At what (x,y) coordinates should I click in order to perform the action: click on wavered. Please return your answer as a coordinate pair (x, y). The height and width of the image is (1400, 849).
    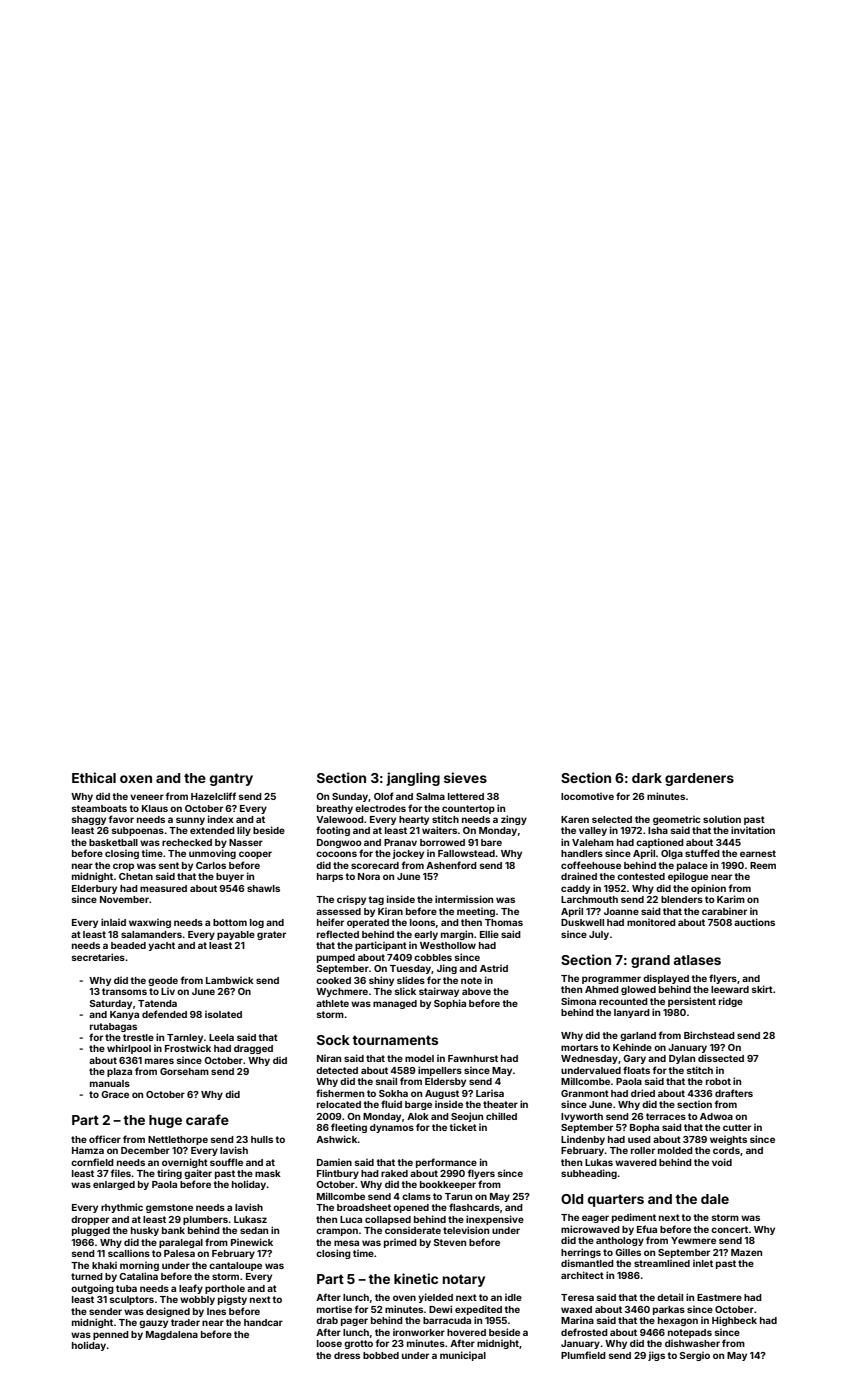
    Looking at the image, I should click on (636, 1162).
